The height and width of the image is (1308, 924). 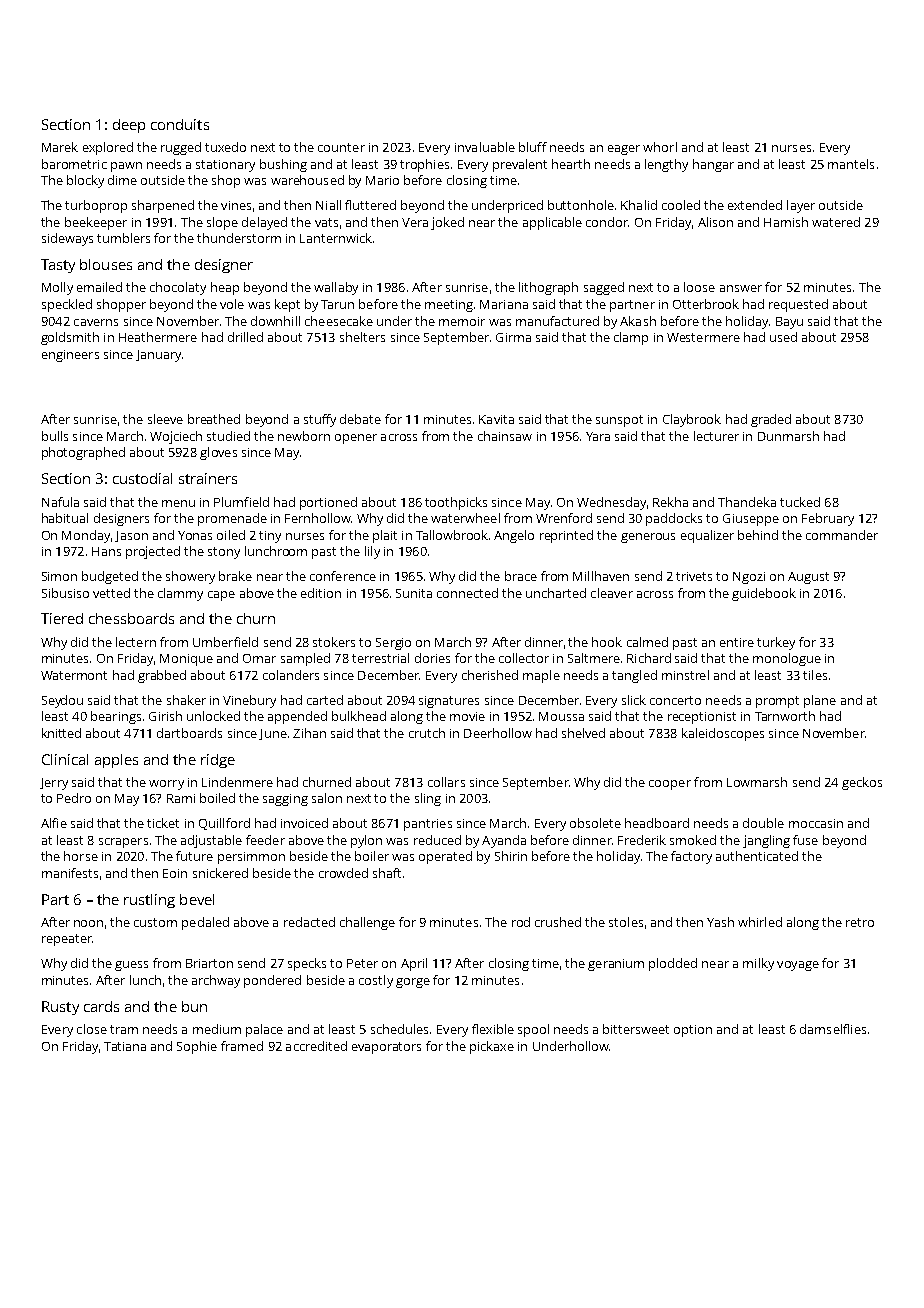 I want to click on calmed, so click(x=647, y=642).
